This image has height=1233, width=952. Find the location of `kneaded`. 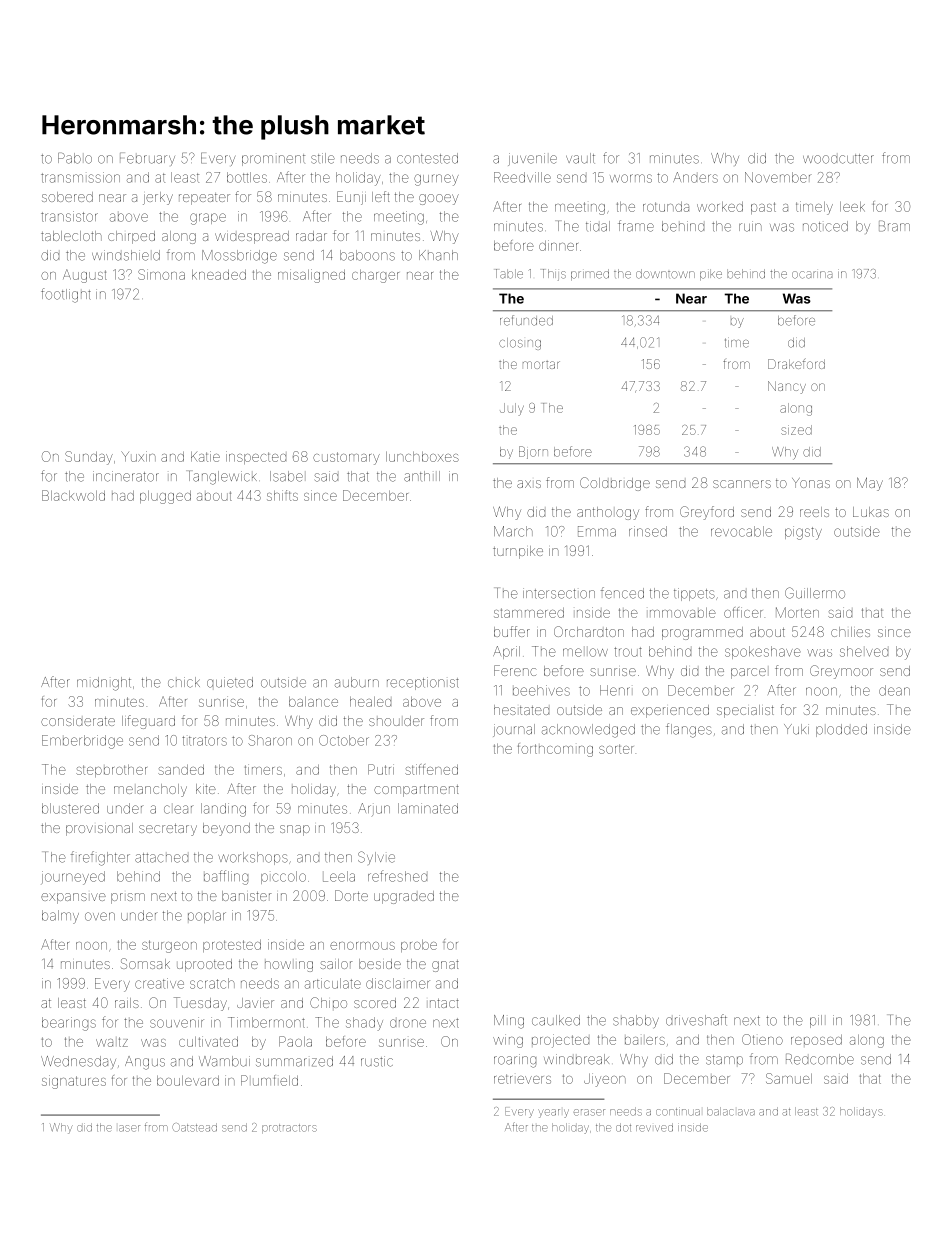

kneaded is located at coordinates (219, 275).
